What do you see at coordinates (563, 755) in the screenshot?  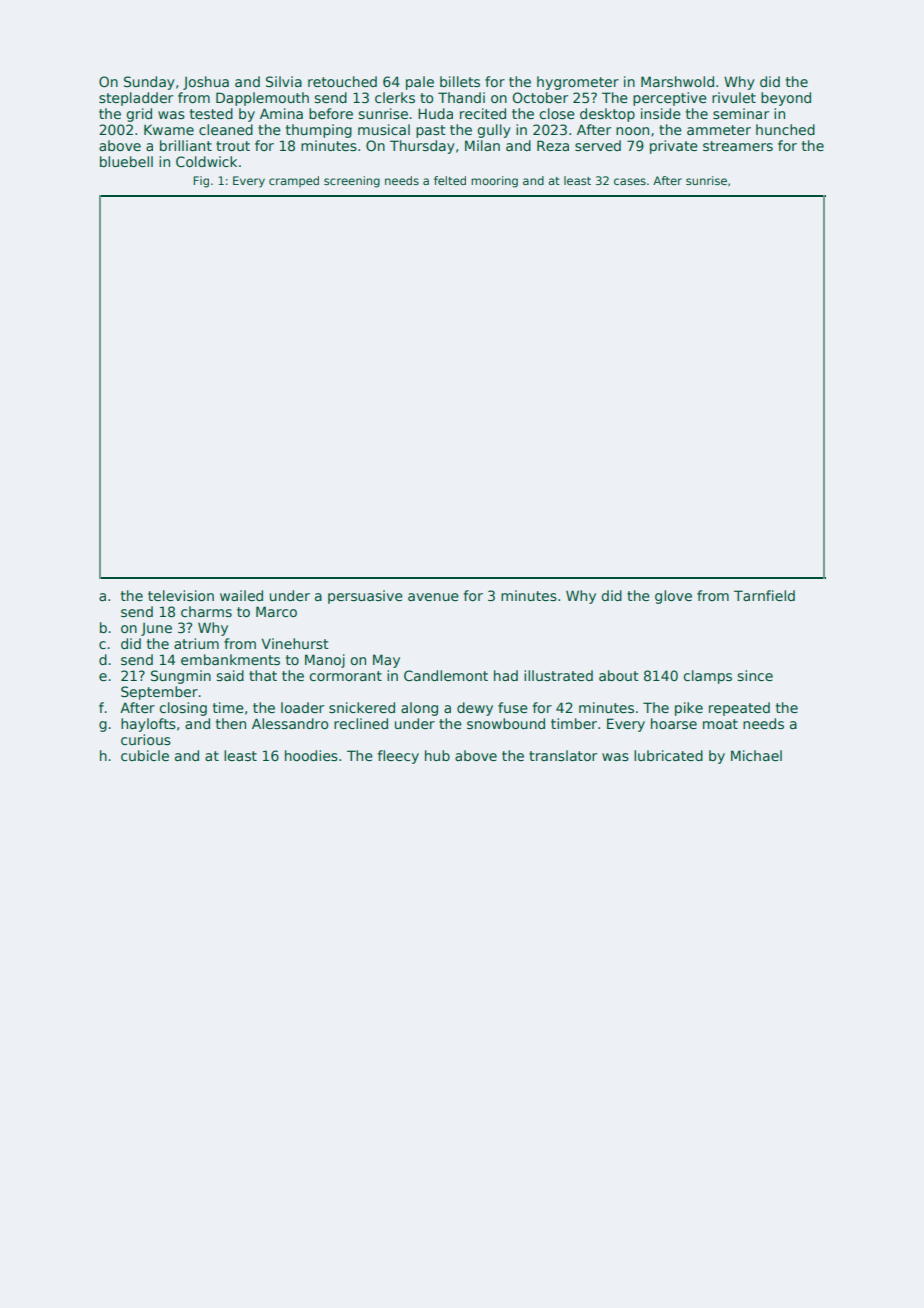 I see `translator` at bounding box center [563, 755].
